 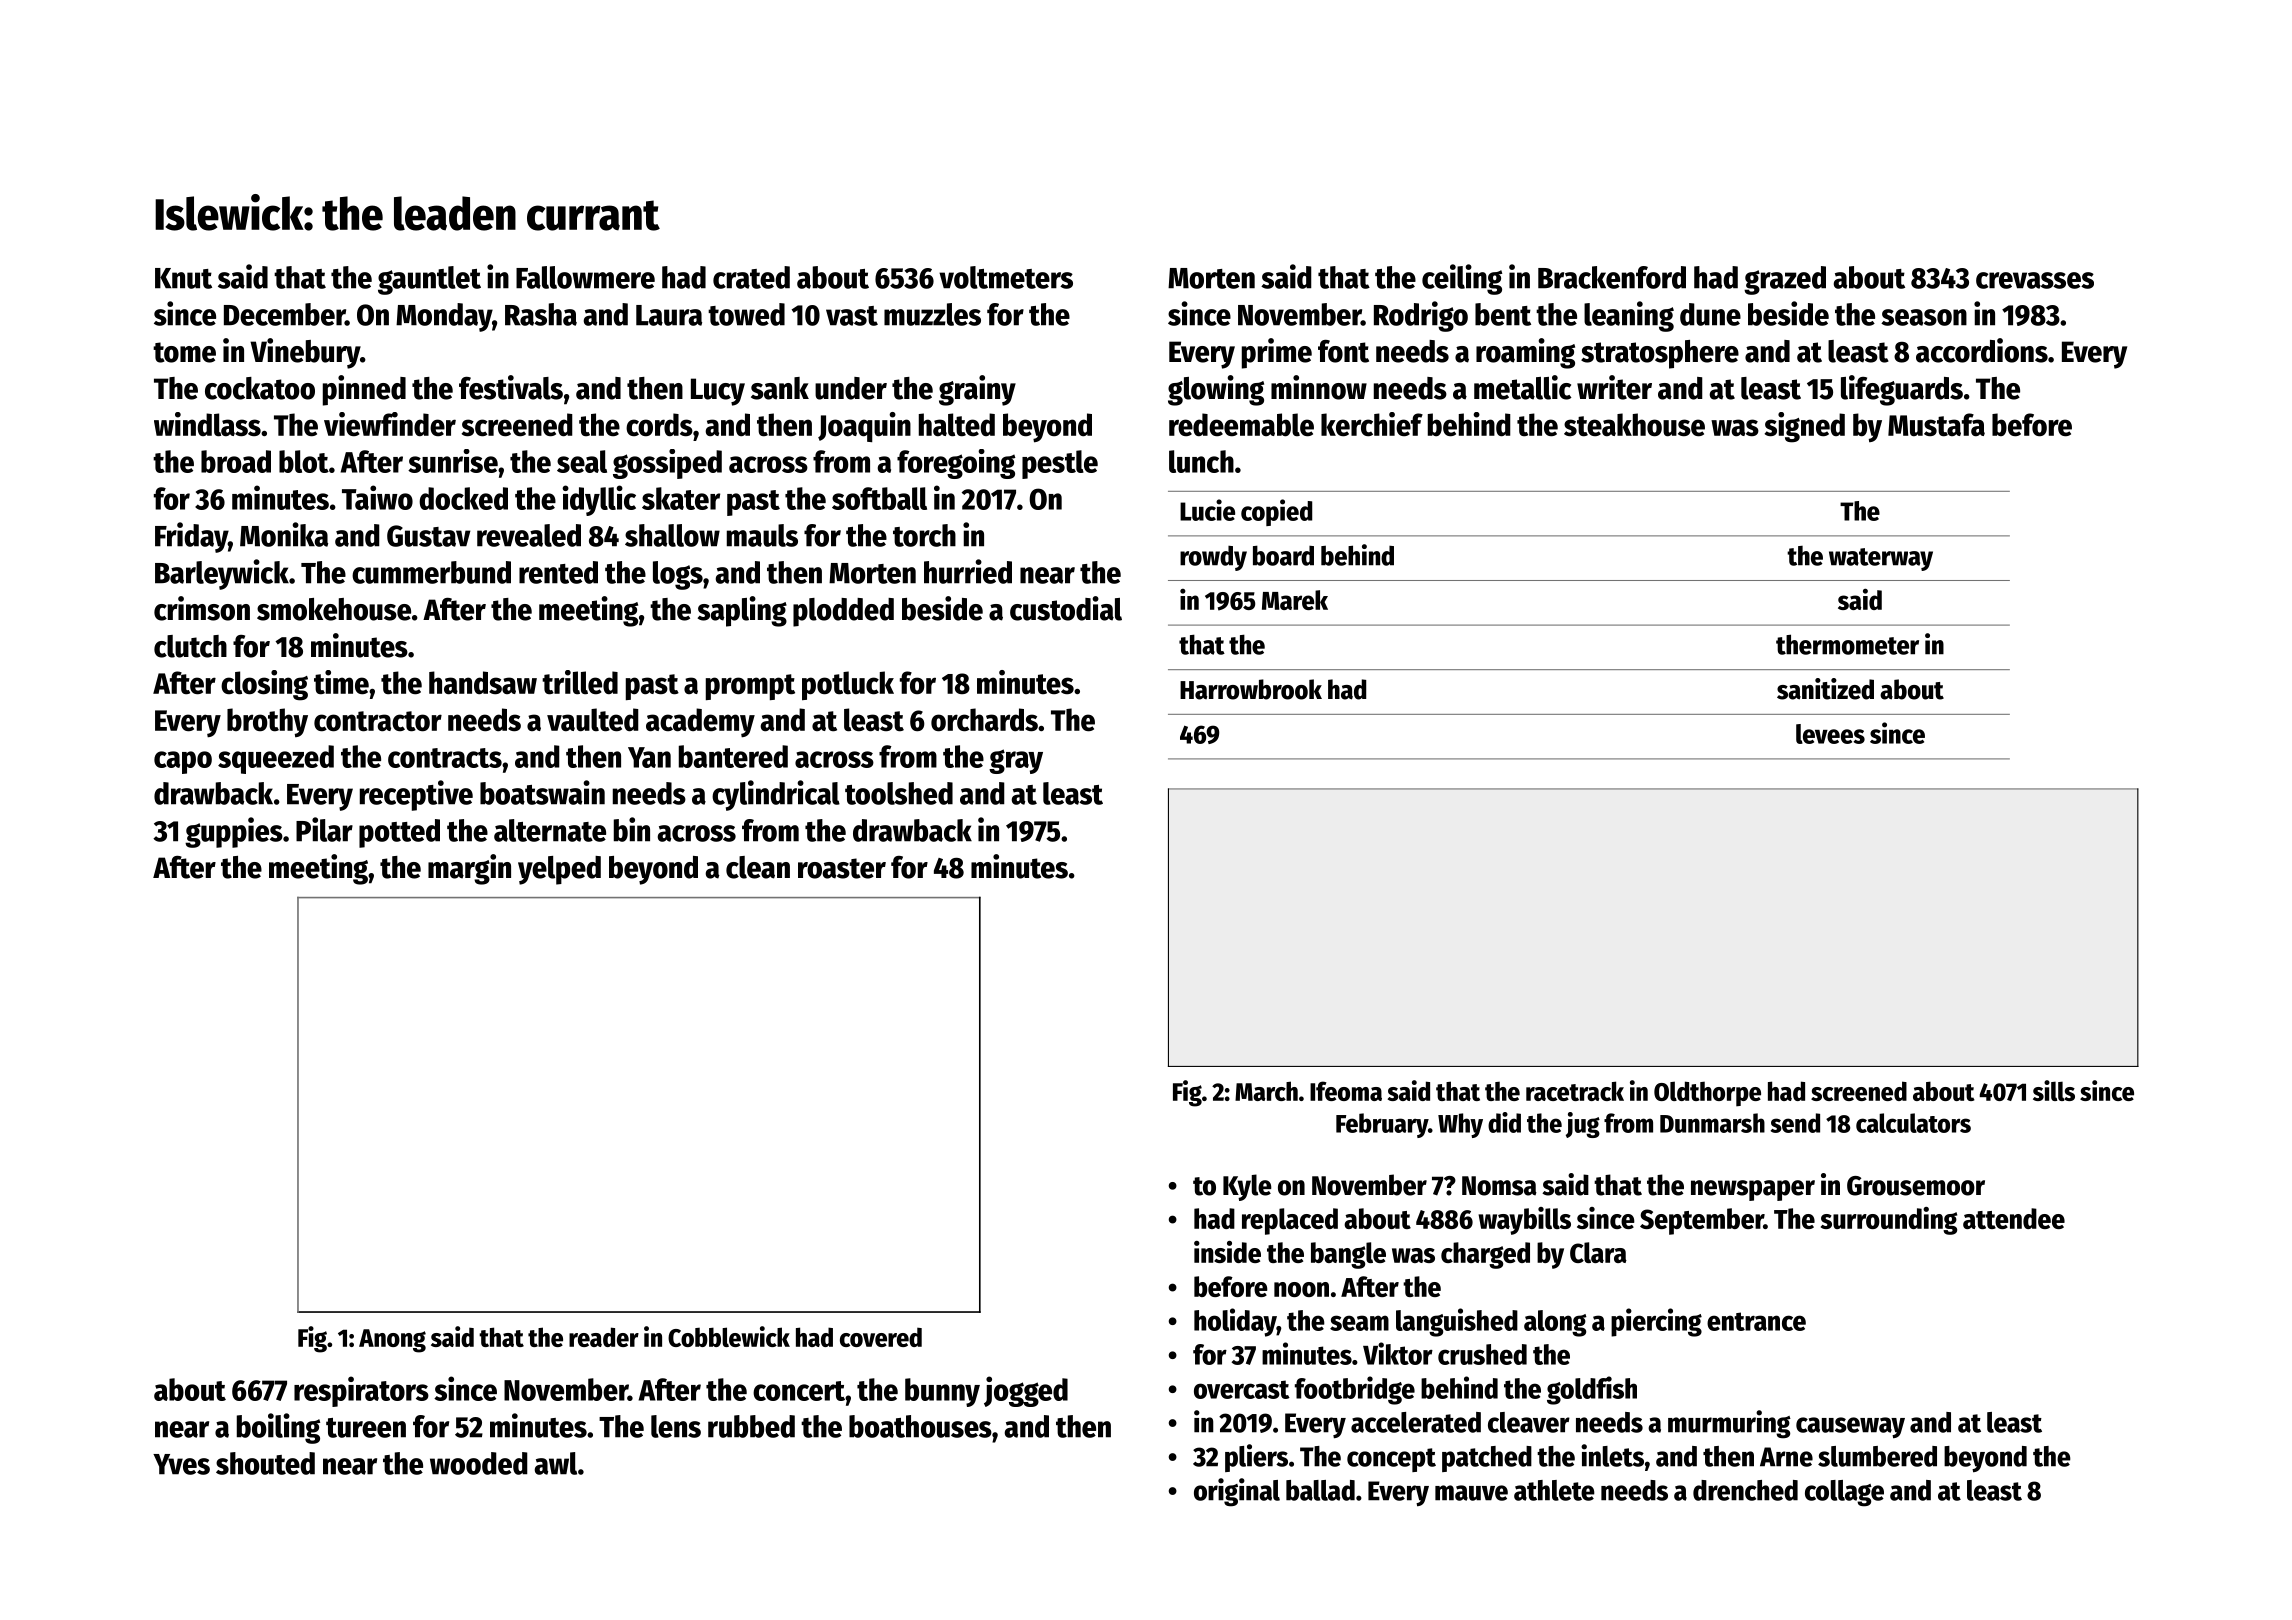 What do you see at coordinates (469, 869) in the page?
I see `margin` at bounding box center [469, 869].
